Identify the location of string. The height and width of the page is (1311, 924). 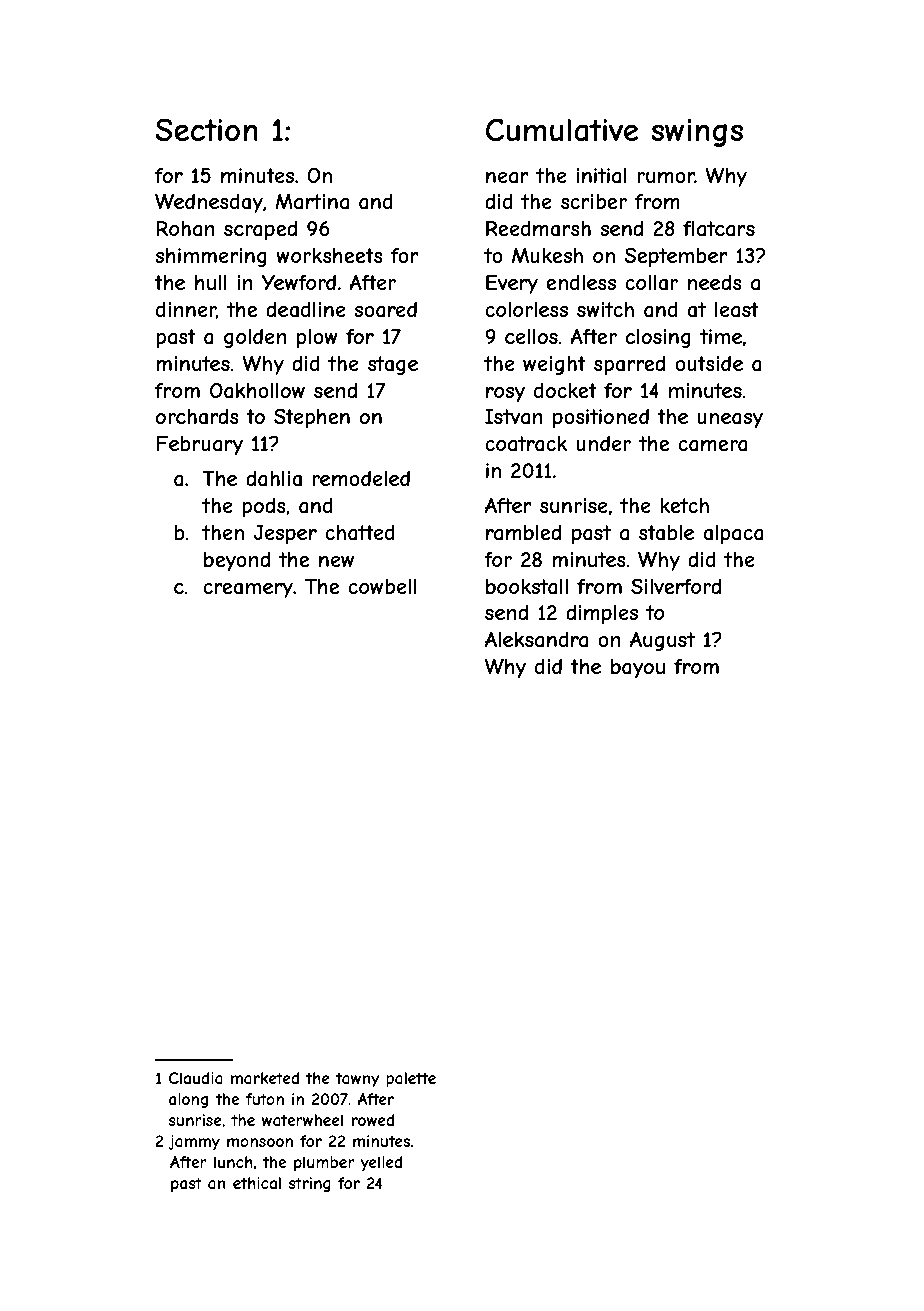
(310, 1184).
